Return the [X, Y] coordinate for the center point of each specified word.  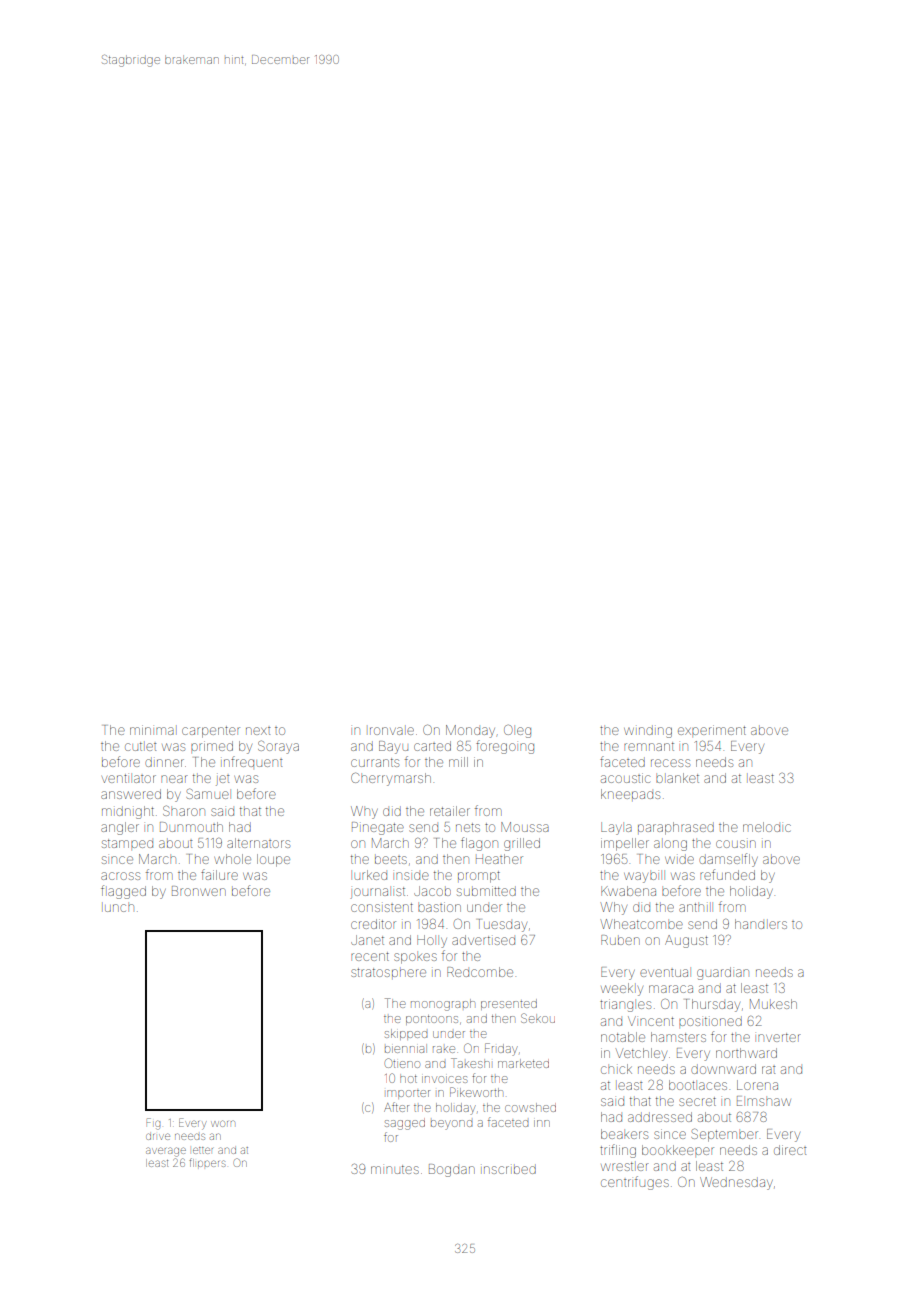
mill [458, 762]
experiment [712, 730]
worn [223, 1123]
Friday [501, 1049]
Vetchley [641, 1054]
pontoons [432, 1020]
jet [223, 780]
